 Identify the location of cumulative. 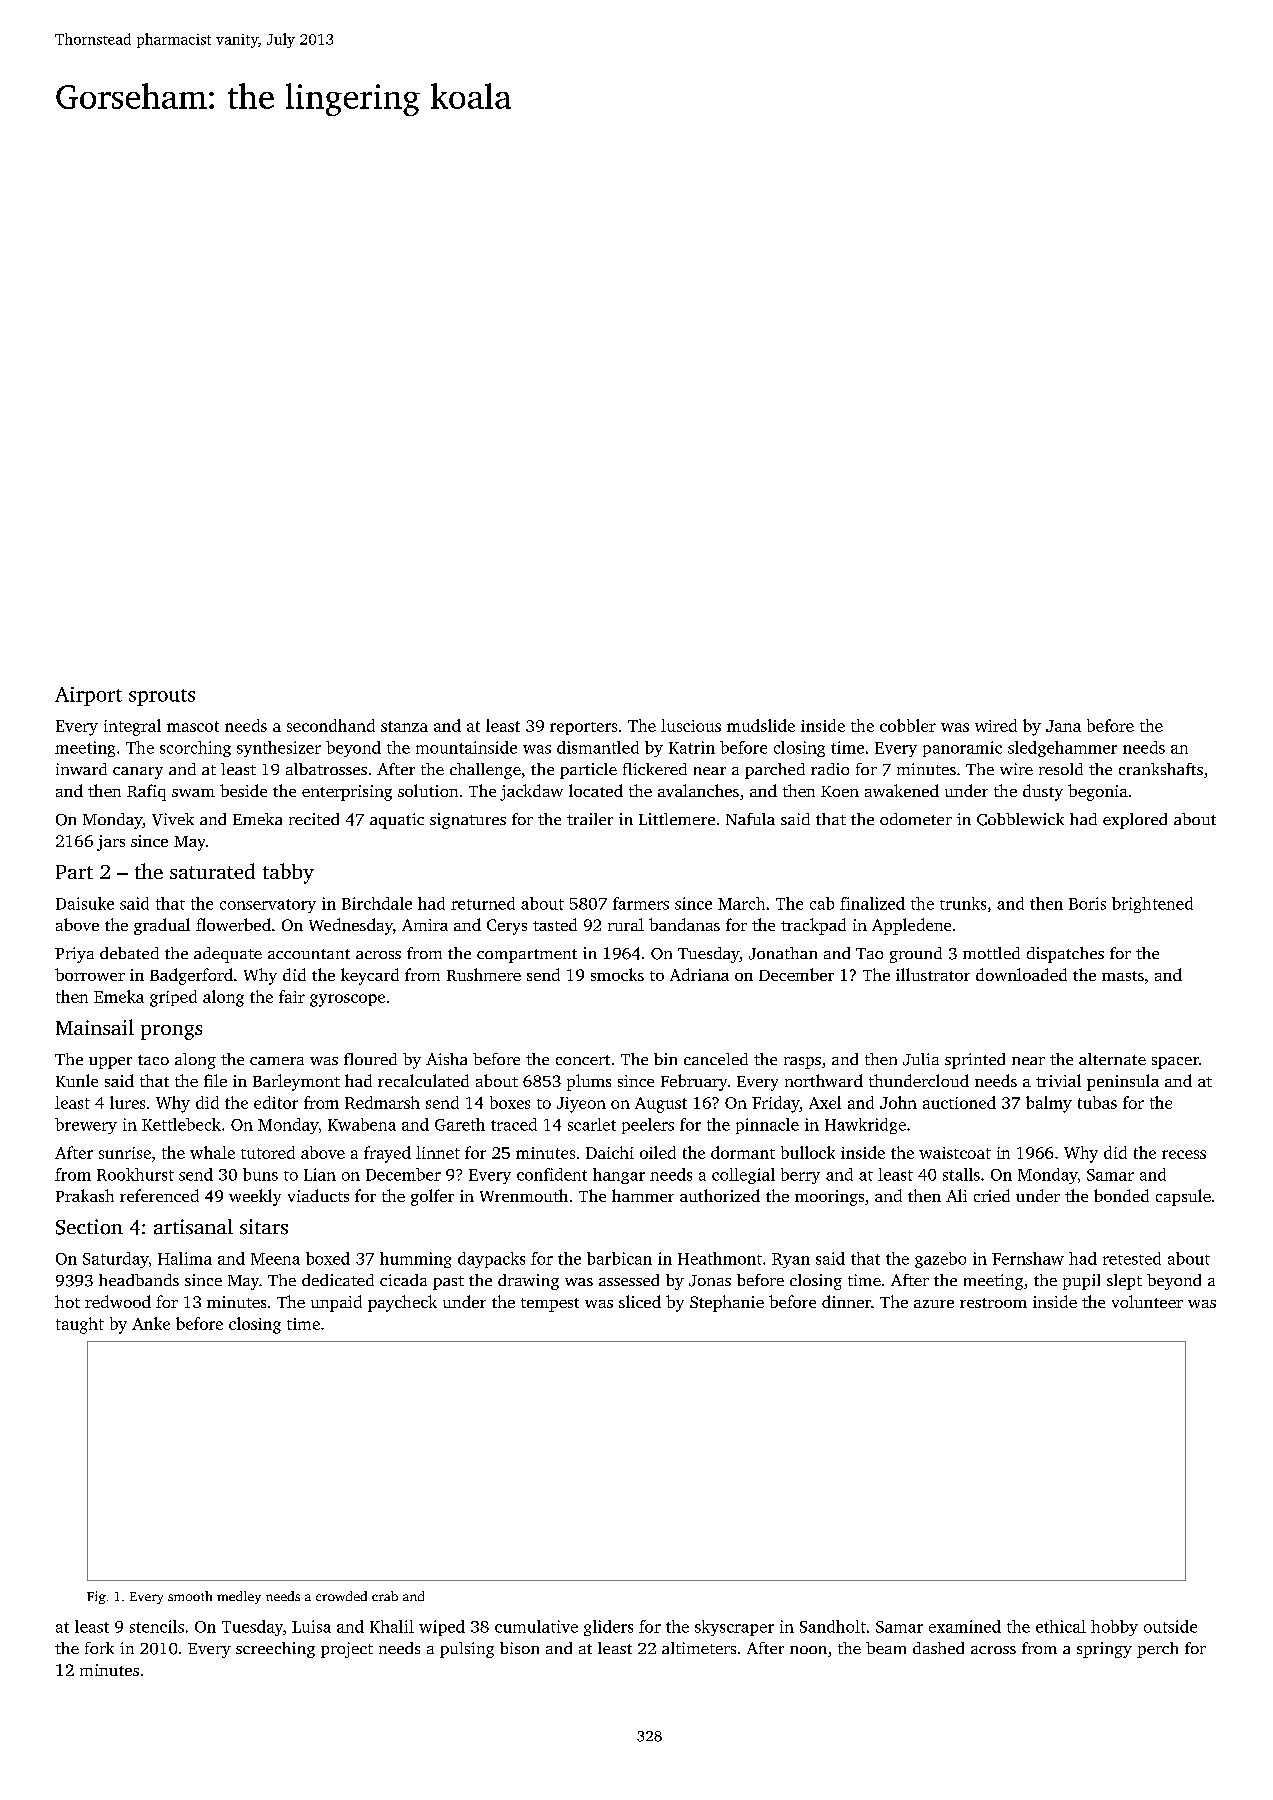
(536, 1626).
